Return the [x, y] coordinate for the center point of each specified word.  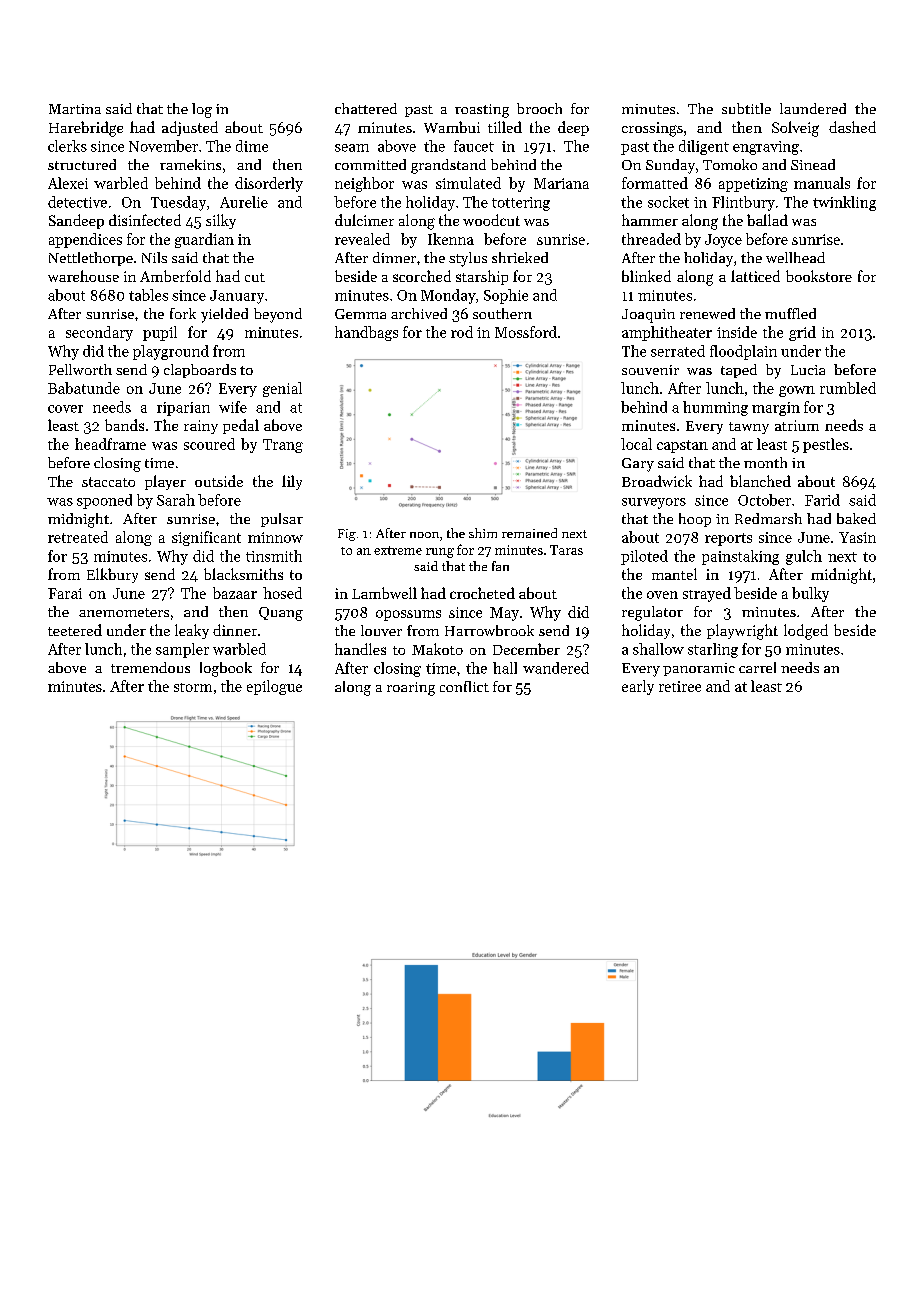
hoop [695, 520]
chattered [366, 108]
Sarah [176, 500]
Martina [75, 109]
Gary [638, 465]
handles [360, 649]
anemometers [124, 612]
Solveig [795, 129]
